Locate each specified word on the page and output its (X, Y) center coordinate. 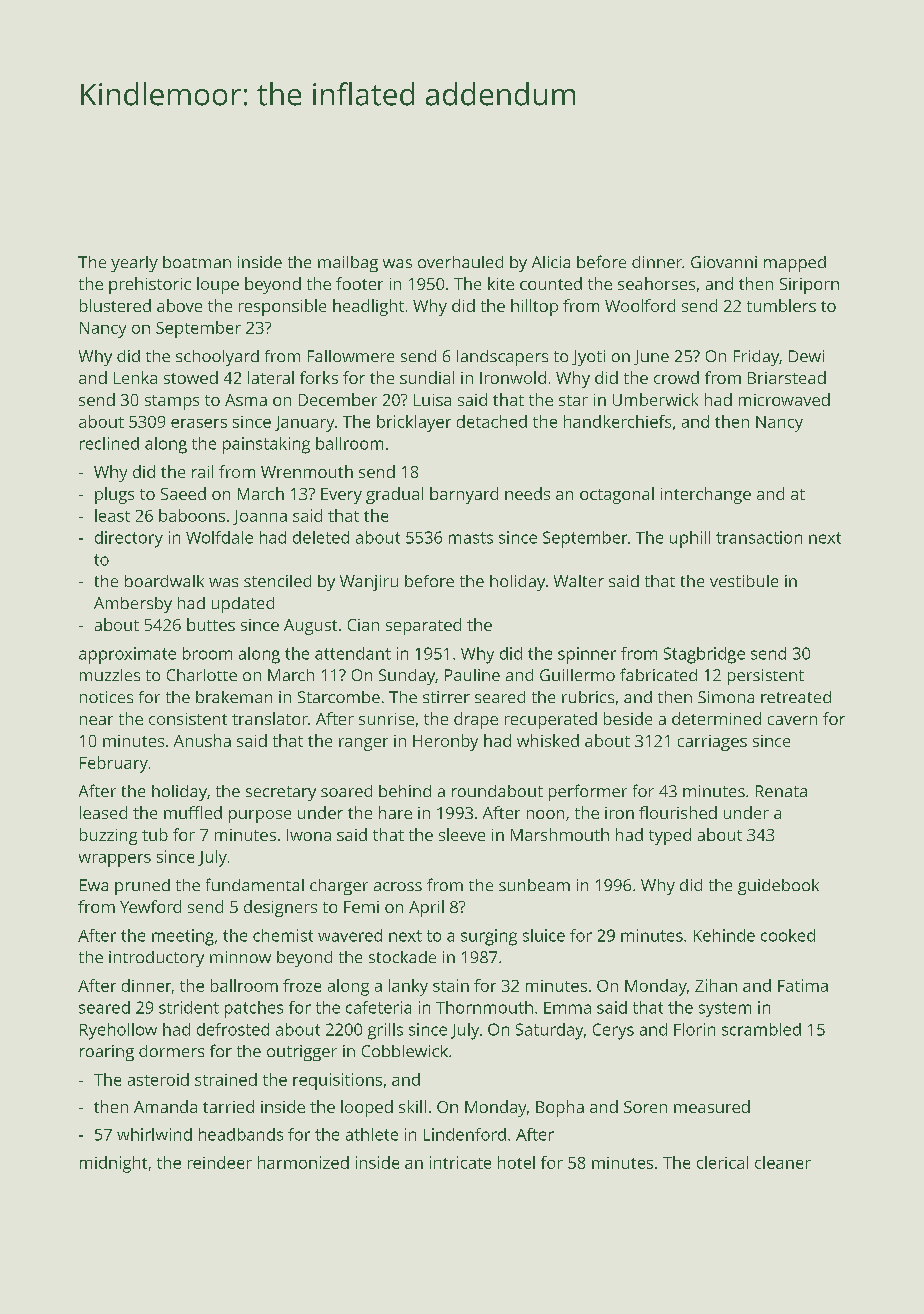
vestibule (744, 581)
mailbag (348, 264)
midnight (113, 1164)
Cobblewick (405, 1051)
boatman (197, 262)
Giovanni (724, 262)
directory (129, 539)
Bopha (560, 1108)
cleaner (783, 1162)
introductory (156, 959)
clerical (722, 1162)
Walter (579, 581)
